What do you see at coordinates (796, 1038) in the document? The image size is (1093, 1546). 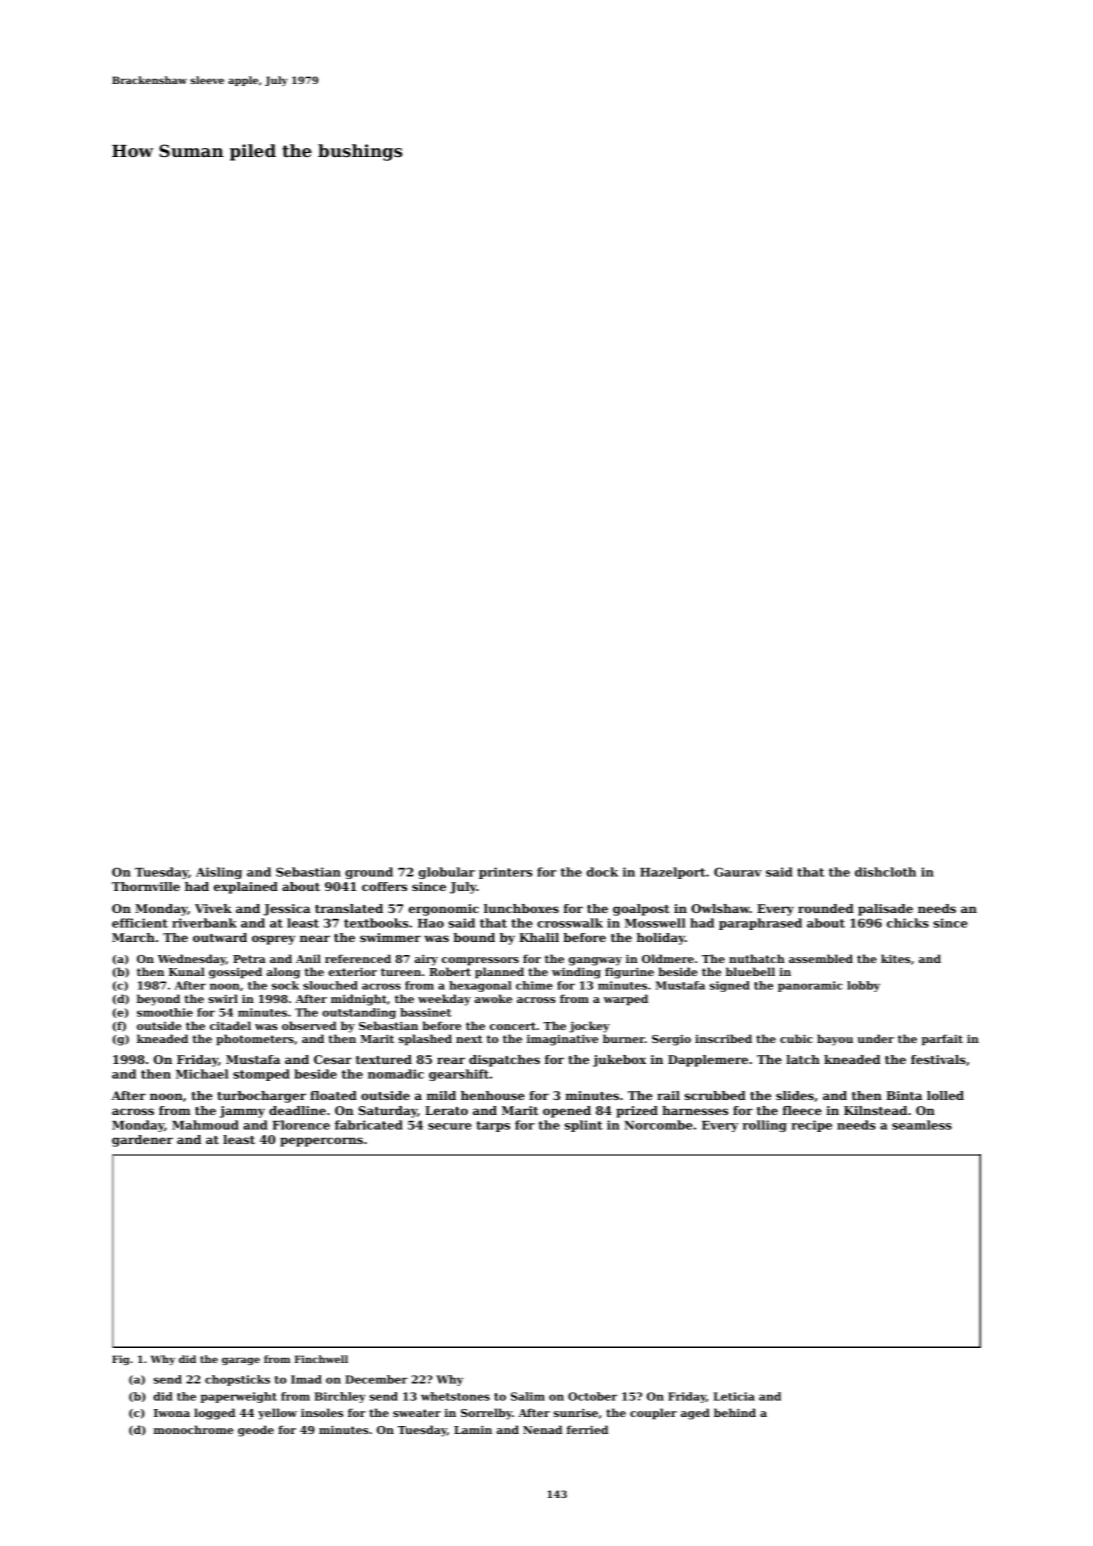 I see `cubic` at bounding box center [796, 1038].
